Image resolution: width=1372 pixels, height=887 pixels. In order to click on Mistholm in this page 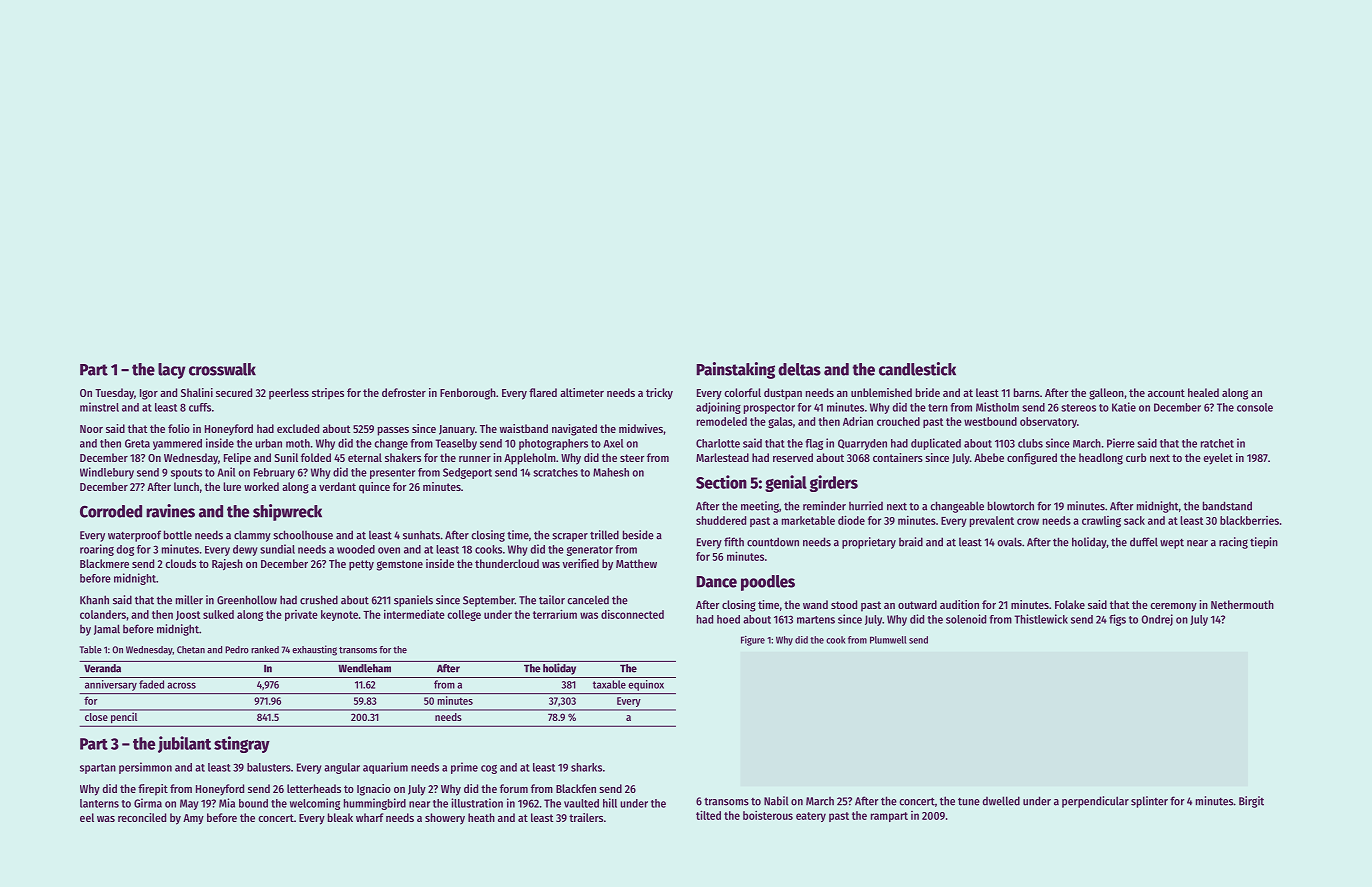, I will do `click(997, 407)`.
